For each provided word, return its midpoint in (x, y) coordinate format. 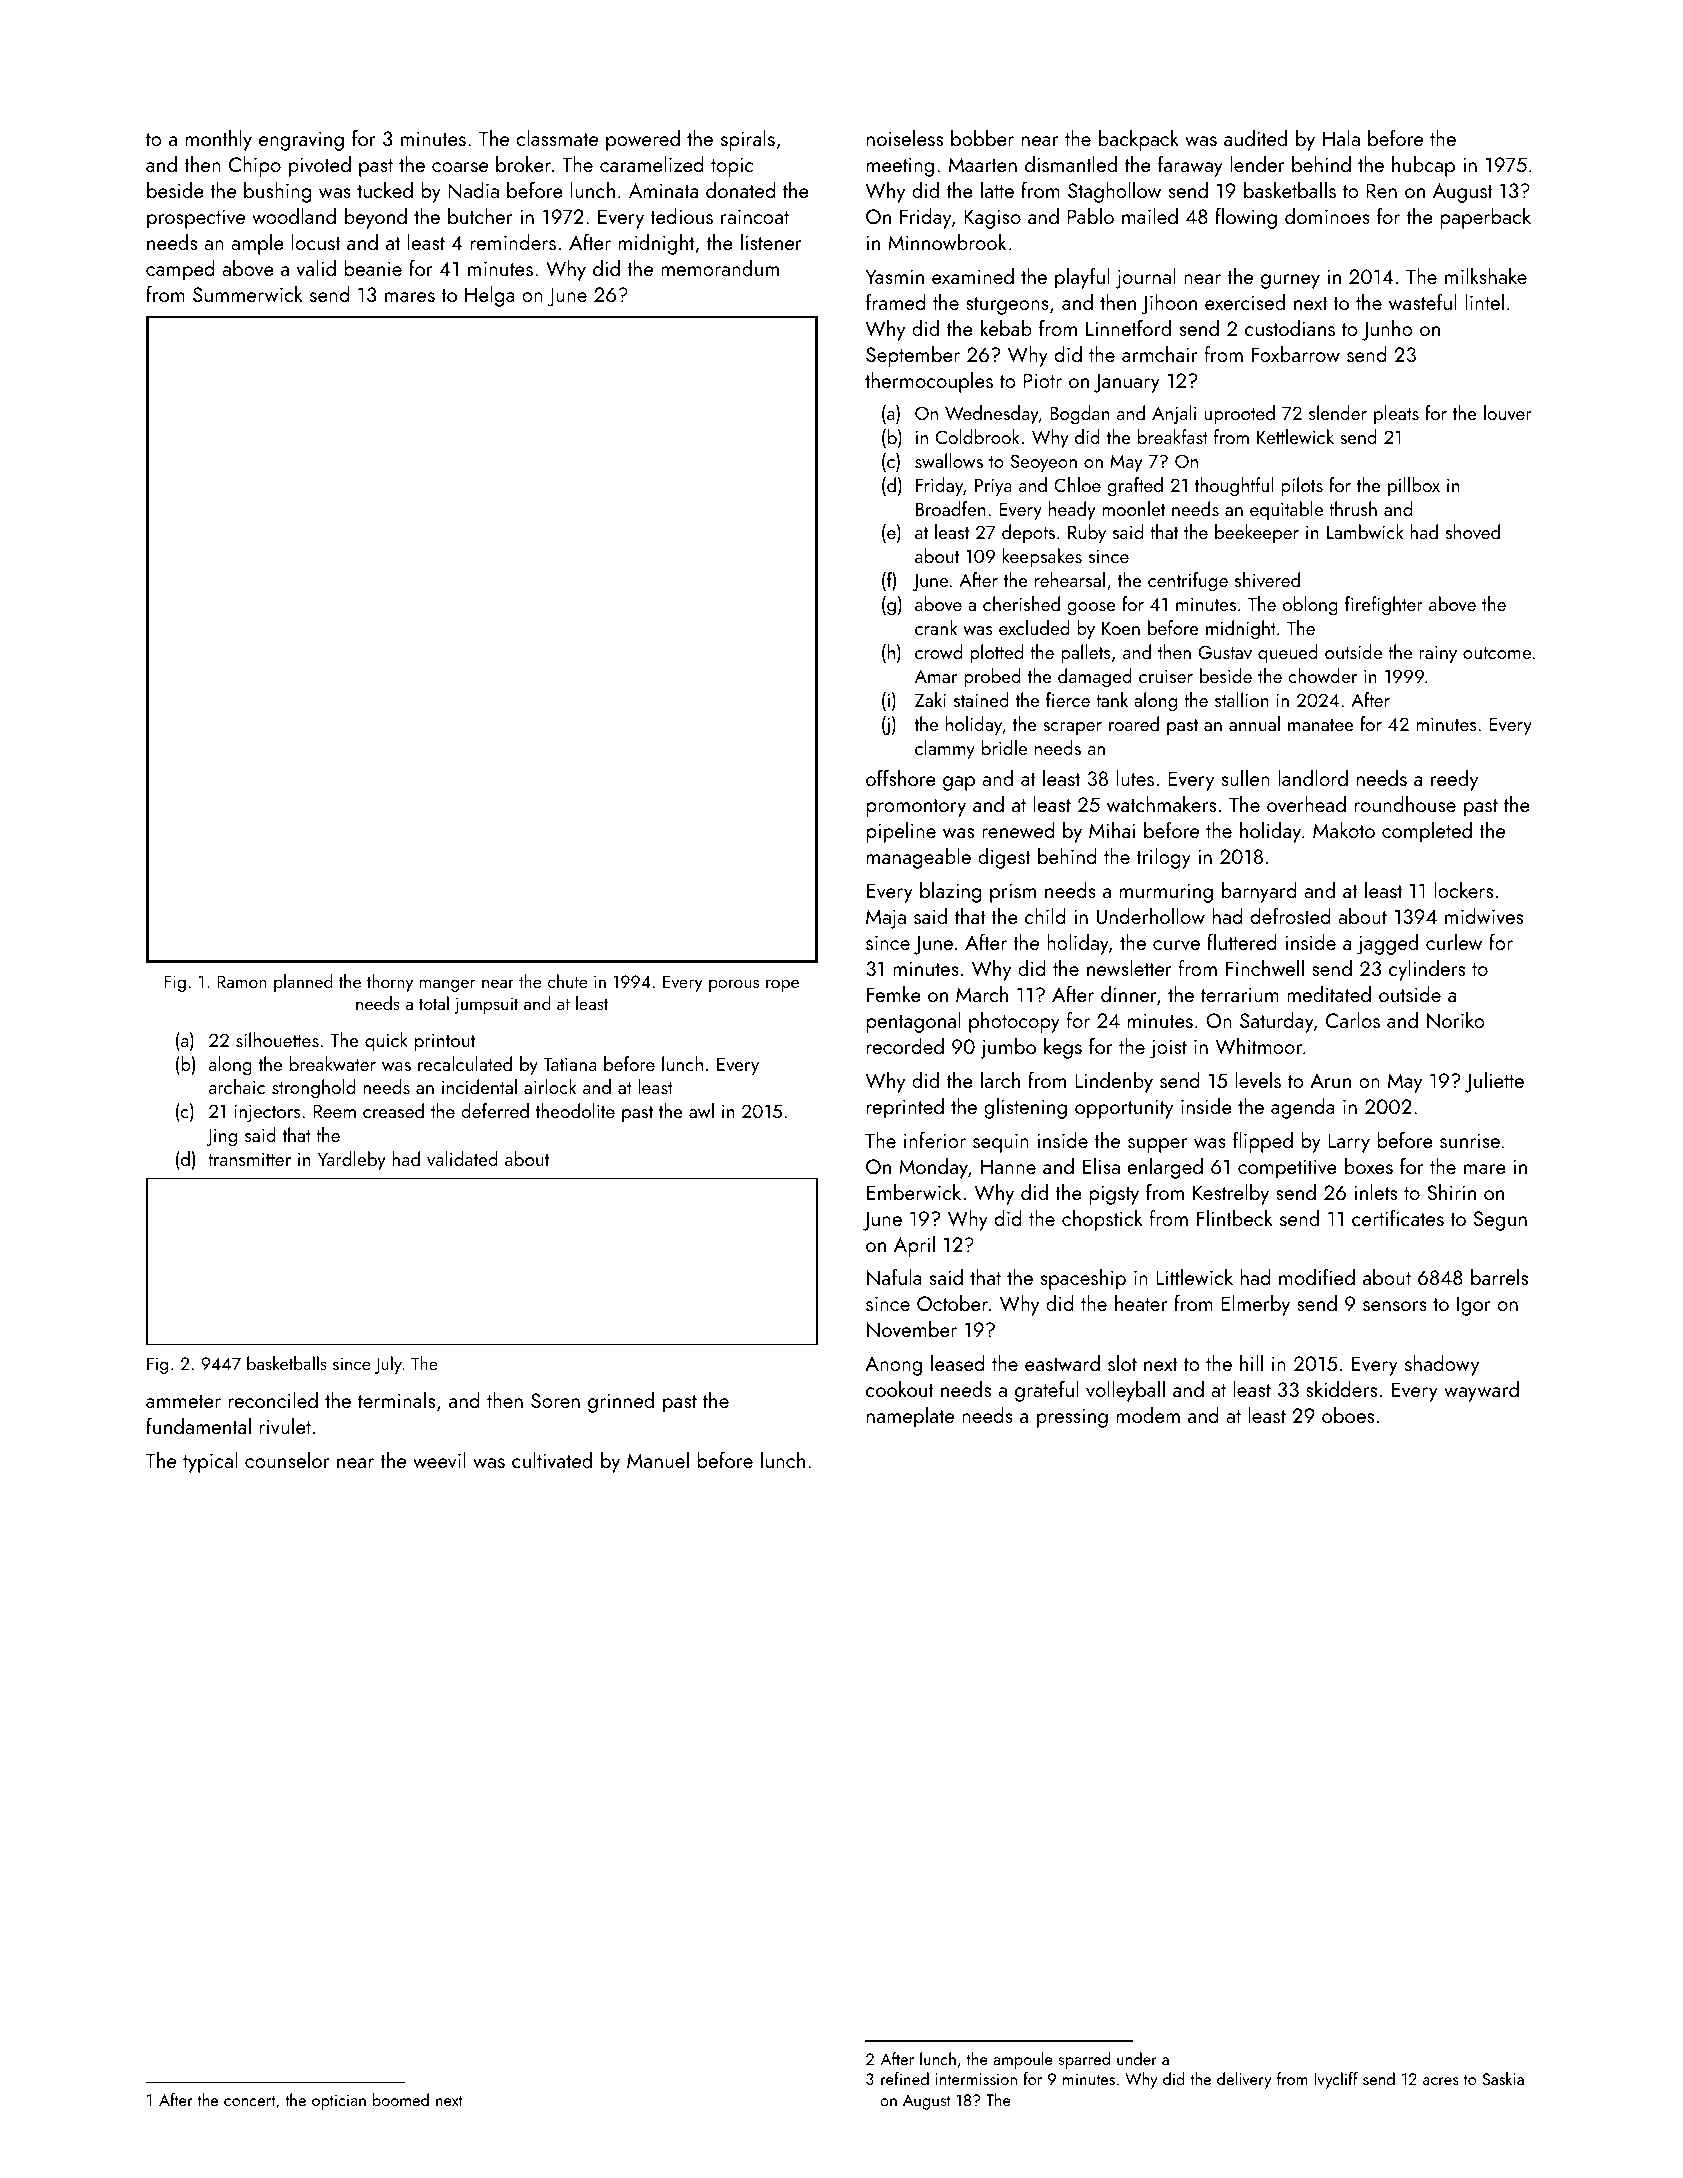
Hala (1341, 138)
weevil (439, 1460)
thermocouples (929, 382)
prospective (196, 219)
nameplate (910, 1417)
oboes (1348, 1415)
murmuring (1166, 893)
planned (303, 983)
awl (701, 1110)
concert (249, 2101)
